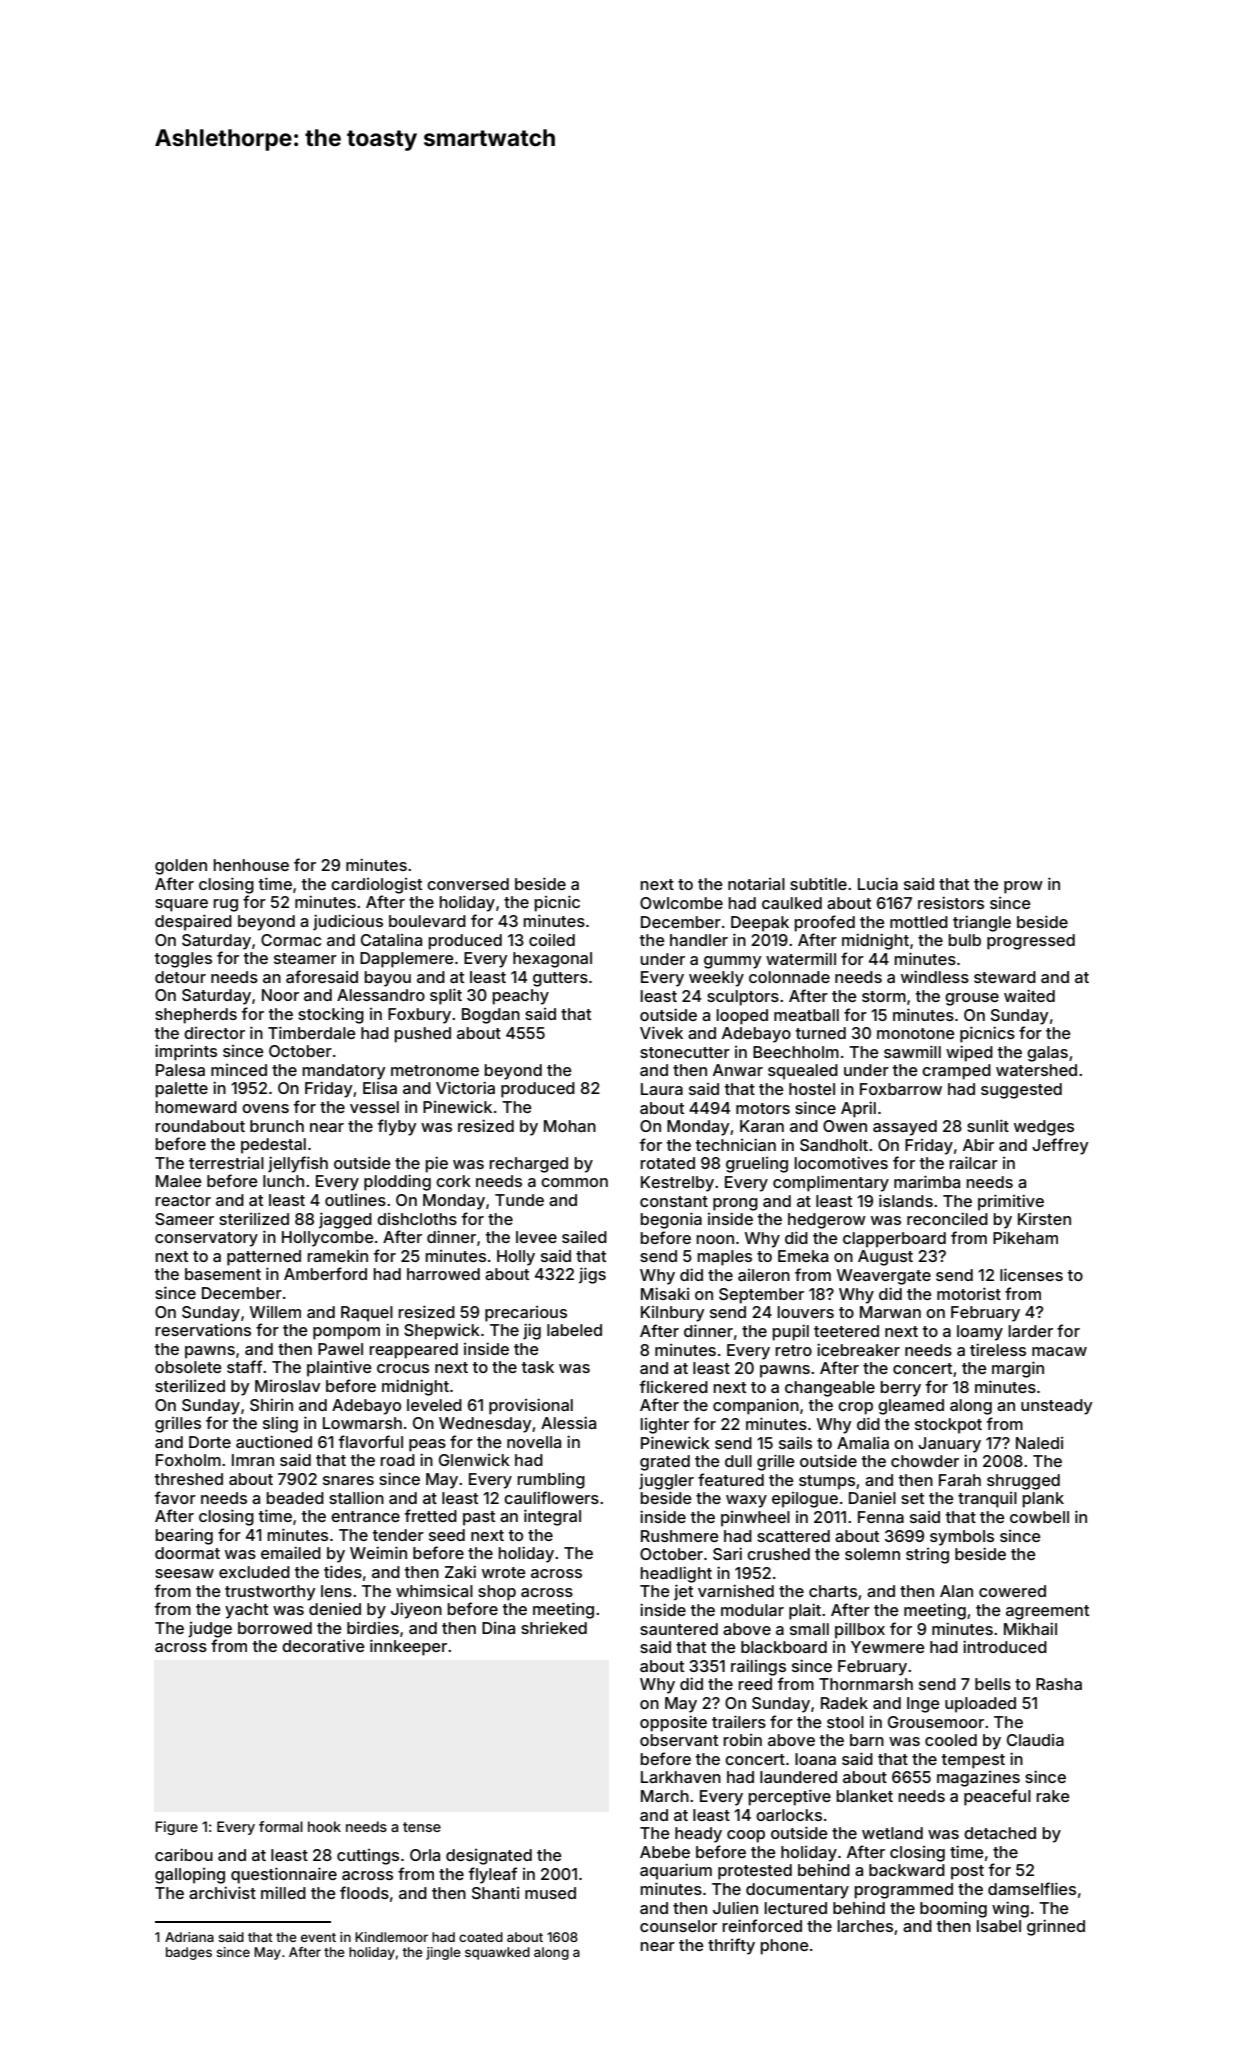 This page has height=2056, width=1249. What do you see at coordinates (1057, 1407) in the page?
I see `unsteady` at bounding box center [1057, 1407].
